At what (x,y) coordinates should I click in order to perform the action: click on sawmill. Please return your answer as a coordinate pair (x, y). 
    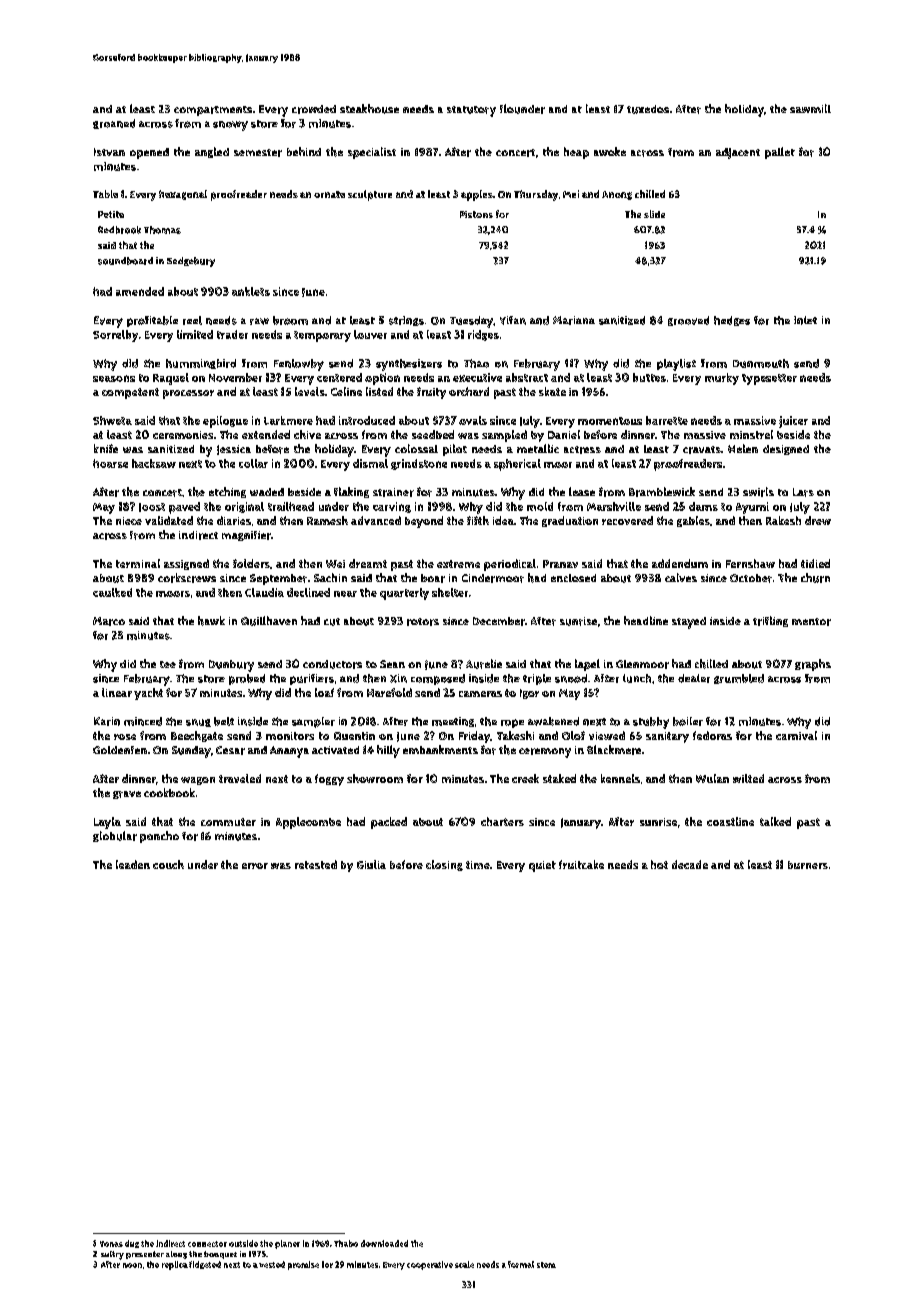
    Looking at the image, I should click on (810, 108).
